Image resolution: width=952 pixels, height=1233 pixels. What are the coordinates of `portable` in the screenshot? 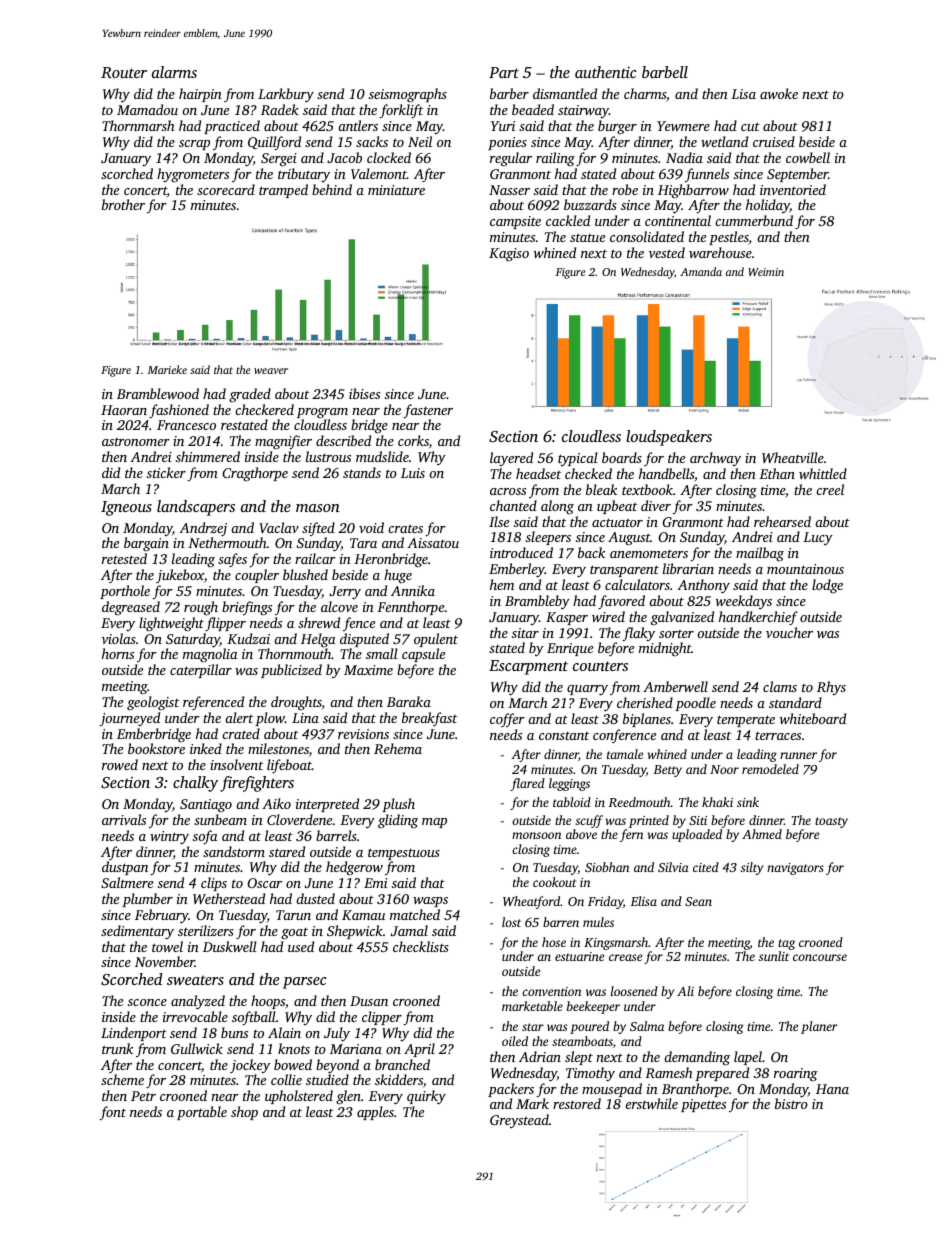 It's located at (202, 1113).
